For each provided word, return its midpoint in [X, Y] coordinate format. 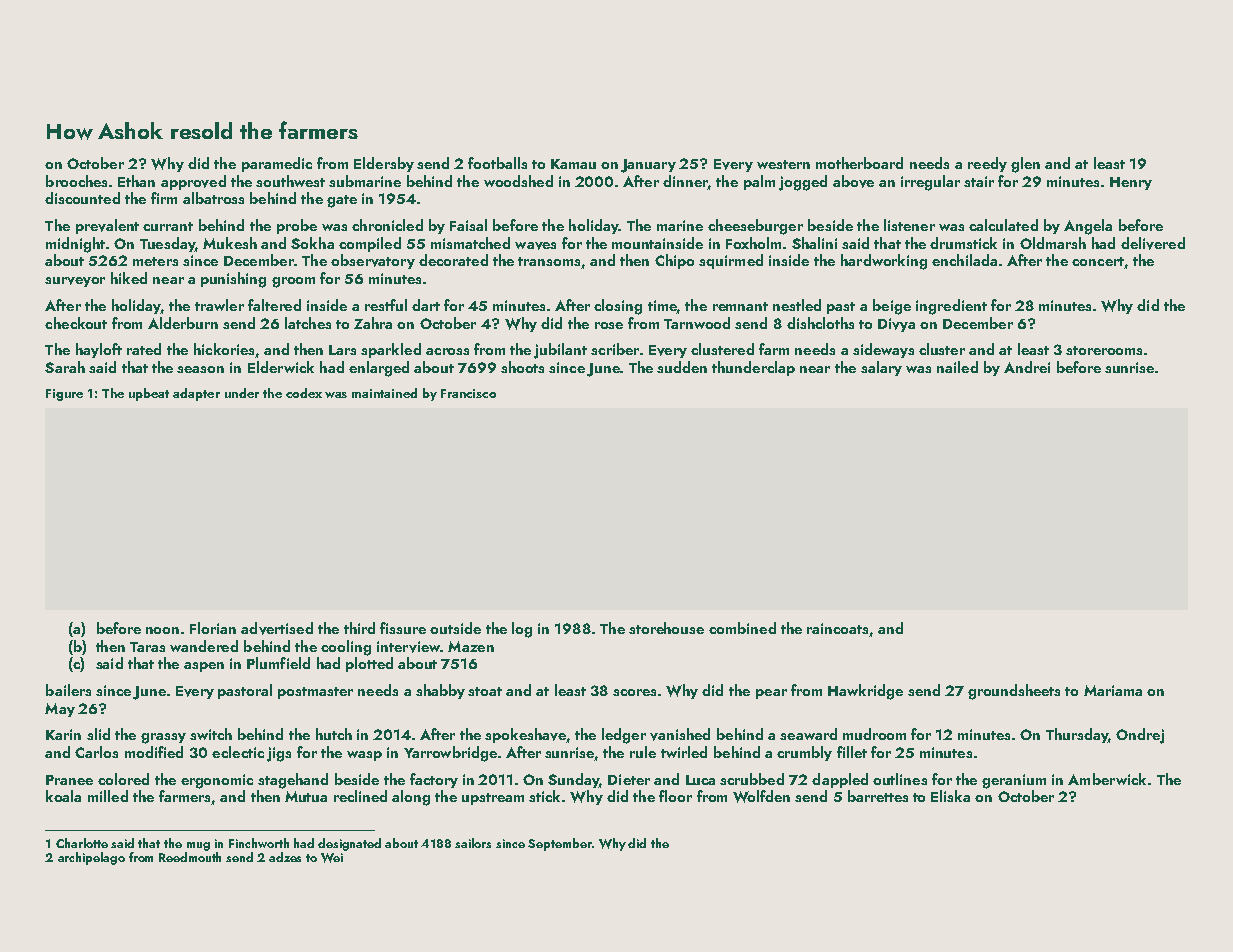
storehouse [666, 628]
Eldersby [384, 164]
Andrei [1027, 367]
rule [643, 752]
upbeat [149, 394]
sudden [682, 367]
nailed [957, 367]
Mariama [1113, 690]
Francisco [468, 393]
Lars [342, 350]
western [783, 164]
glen [1025, 165]
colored [123, 779]
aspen [204, 667]
